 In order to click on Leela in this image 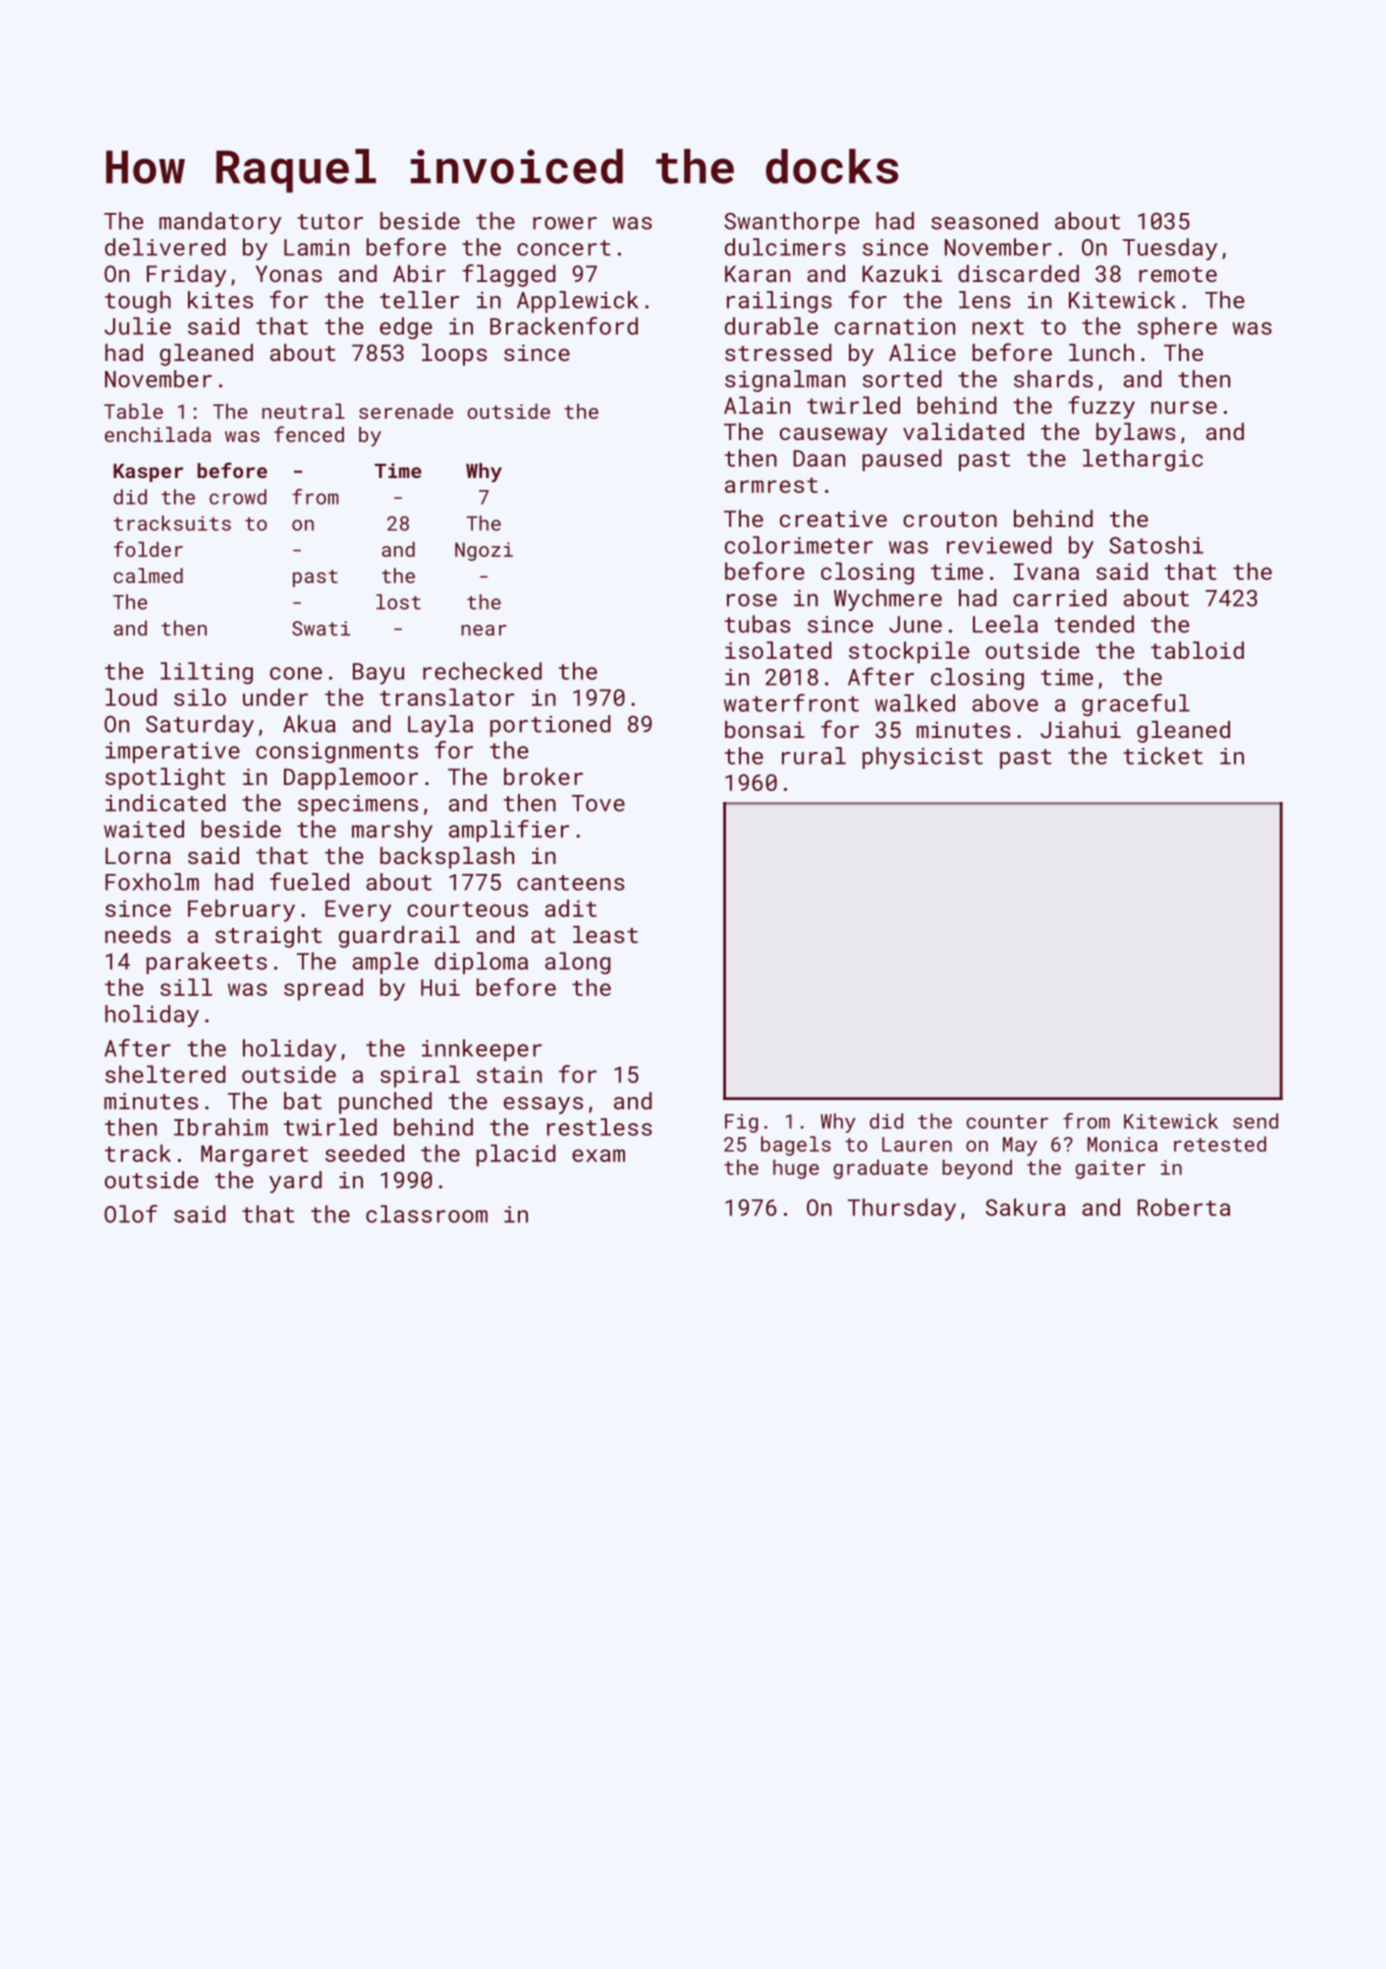, I will do `click(1005, 624)`.
